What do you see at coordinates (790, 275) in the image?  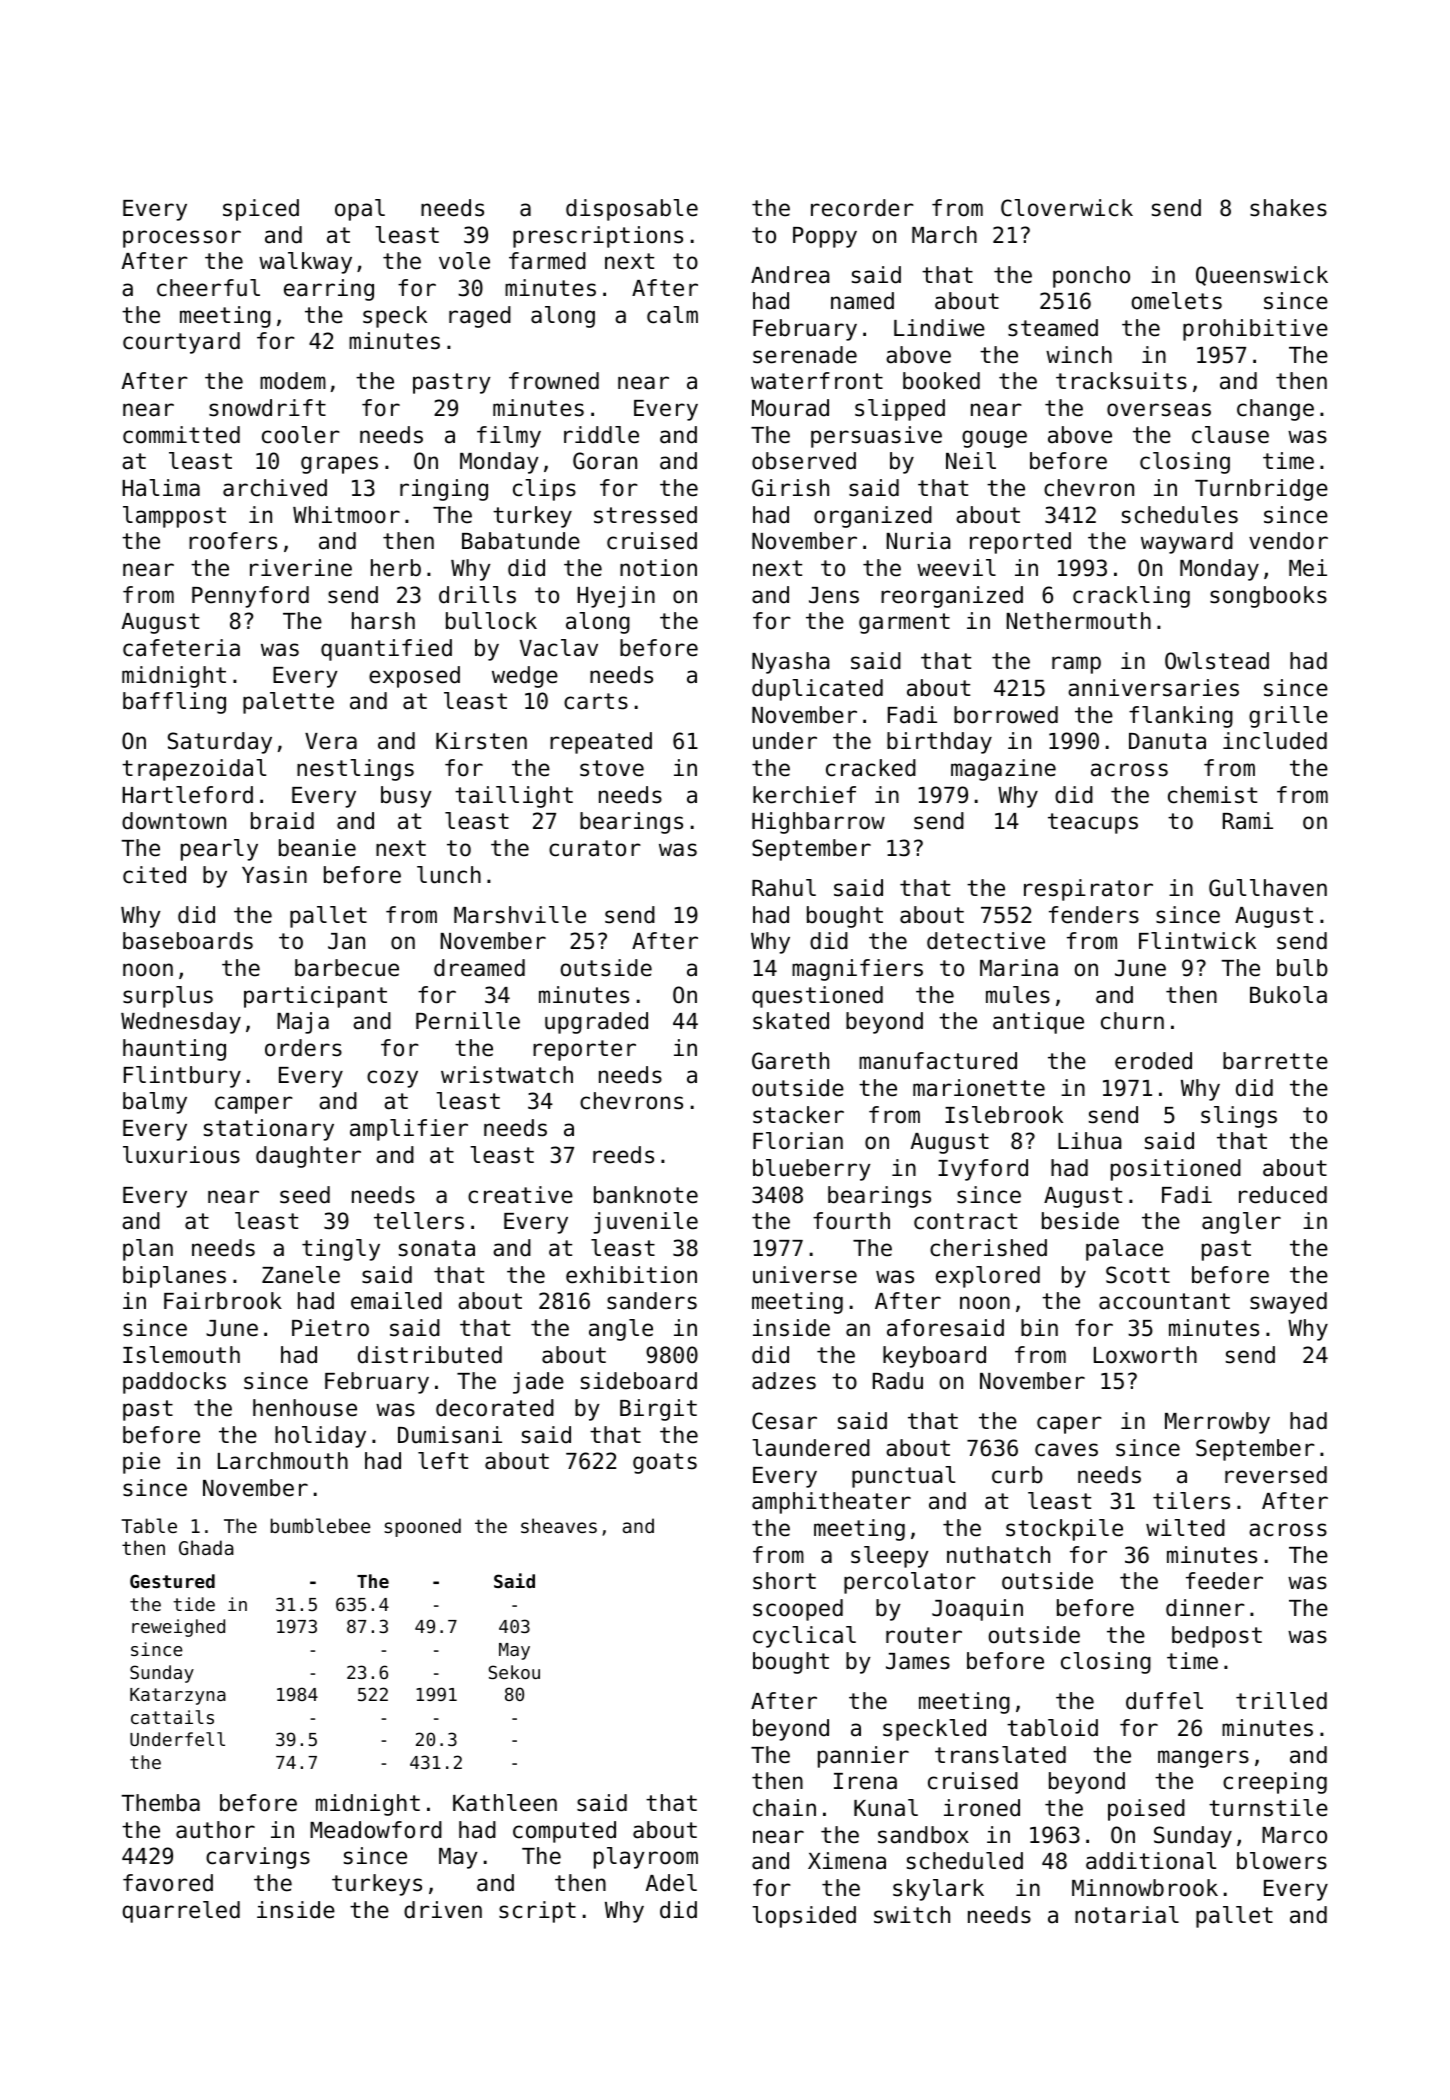 I see `Andrea` at bounding box center [790, 275].
